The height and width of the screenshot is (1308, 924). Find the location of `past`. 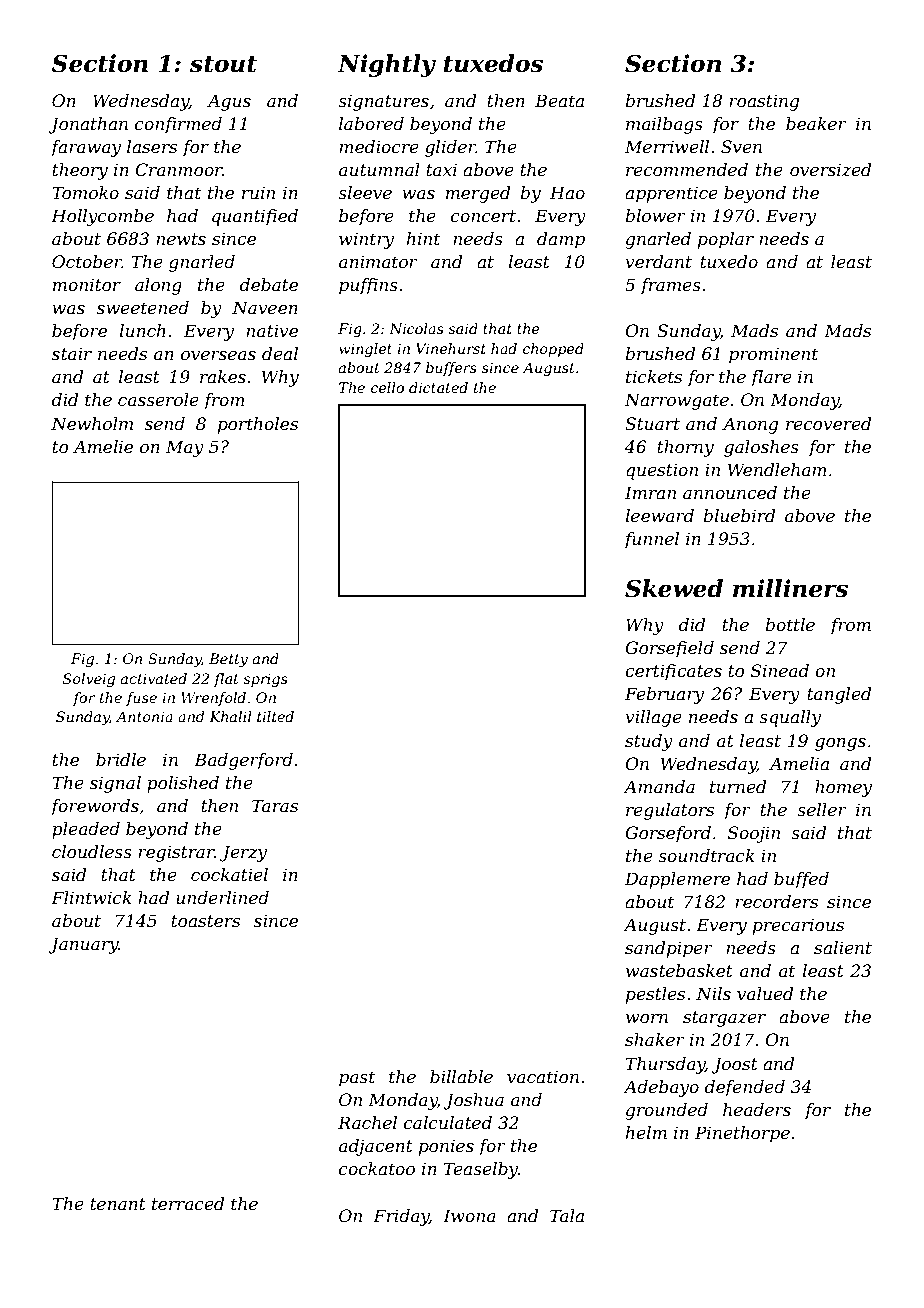

past is located at coordinates (357, 1079).
